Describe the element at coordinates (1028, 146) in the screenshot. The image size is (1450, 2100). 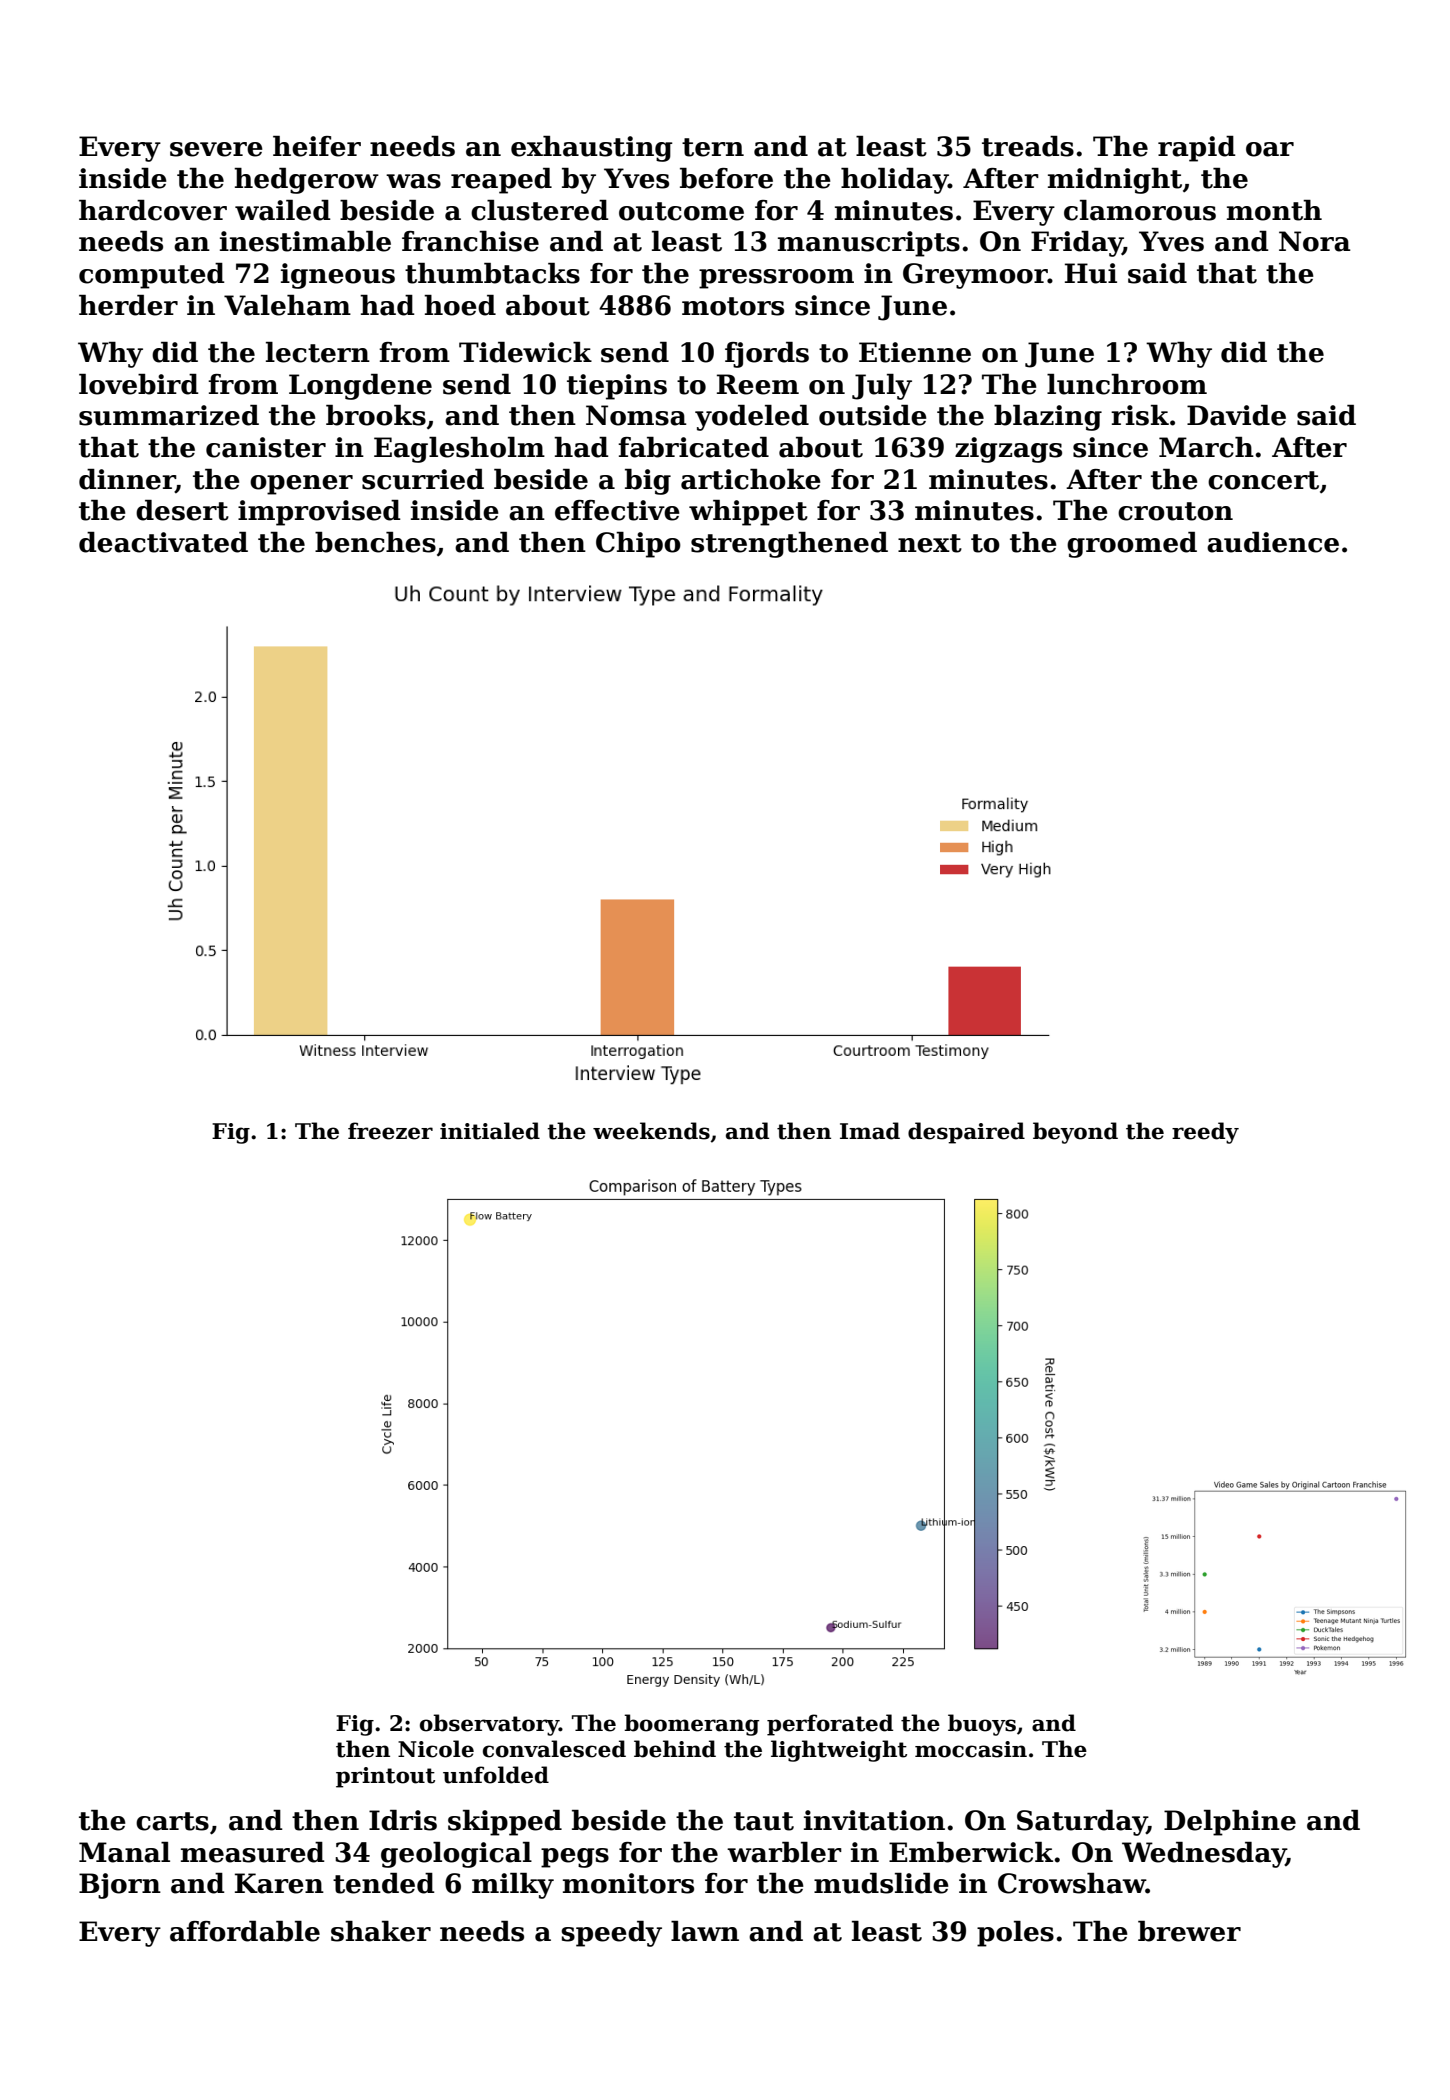
I see `treads` at that location.
